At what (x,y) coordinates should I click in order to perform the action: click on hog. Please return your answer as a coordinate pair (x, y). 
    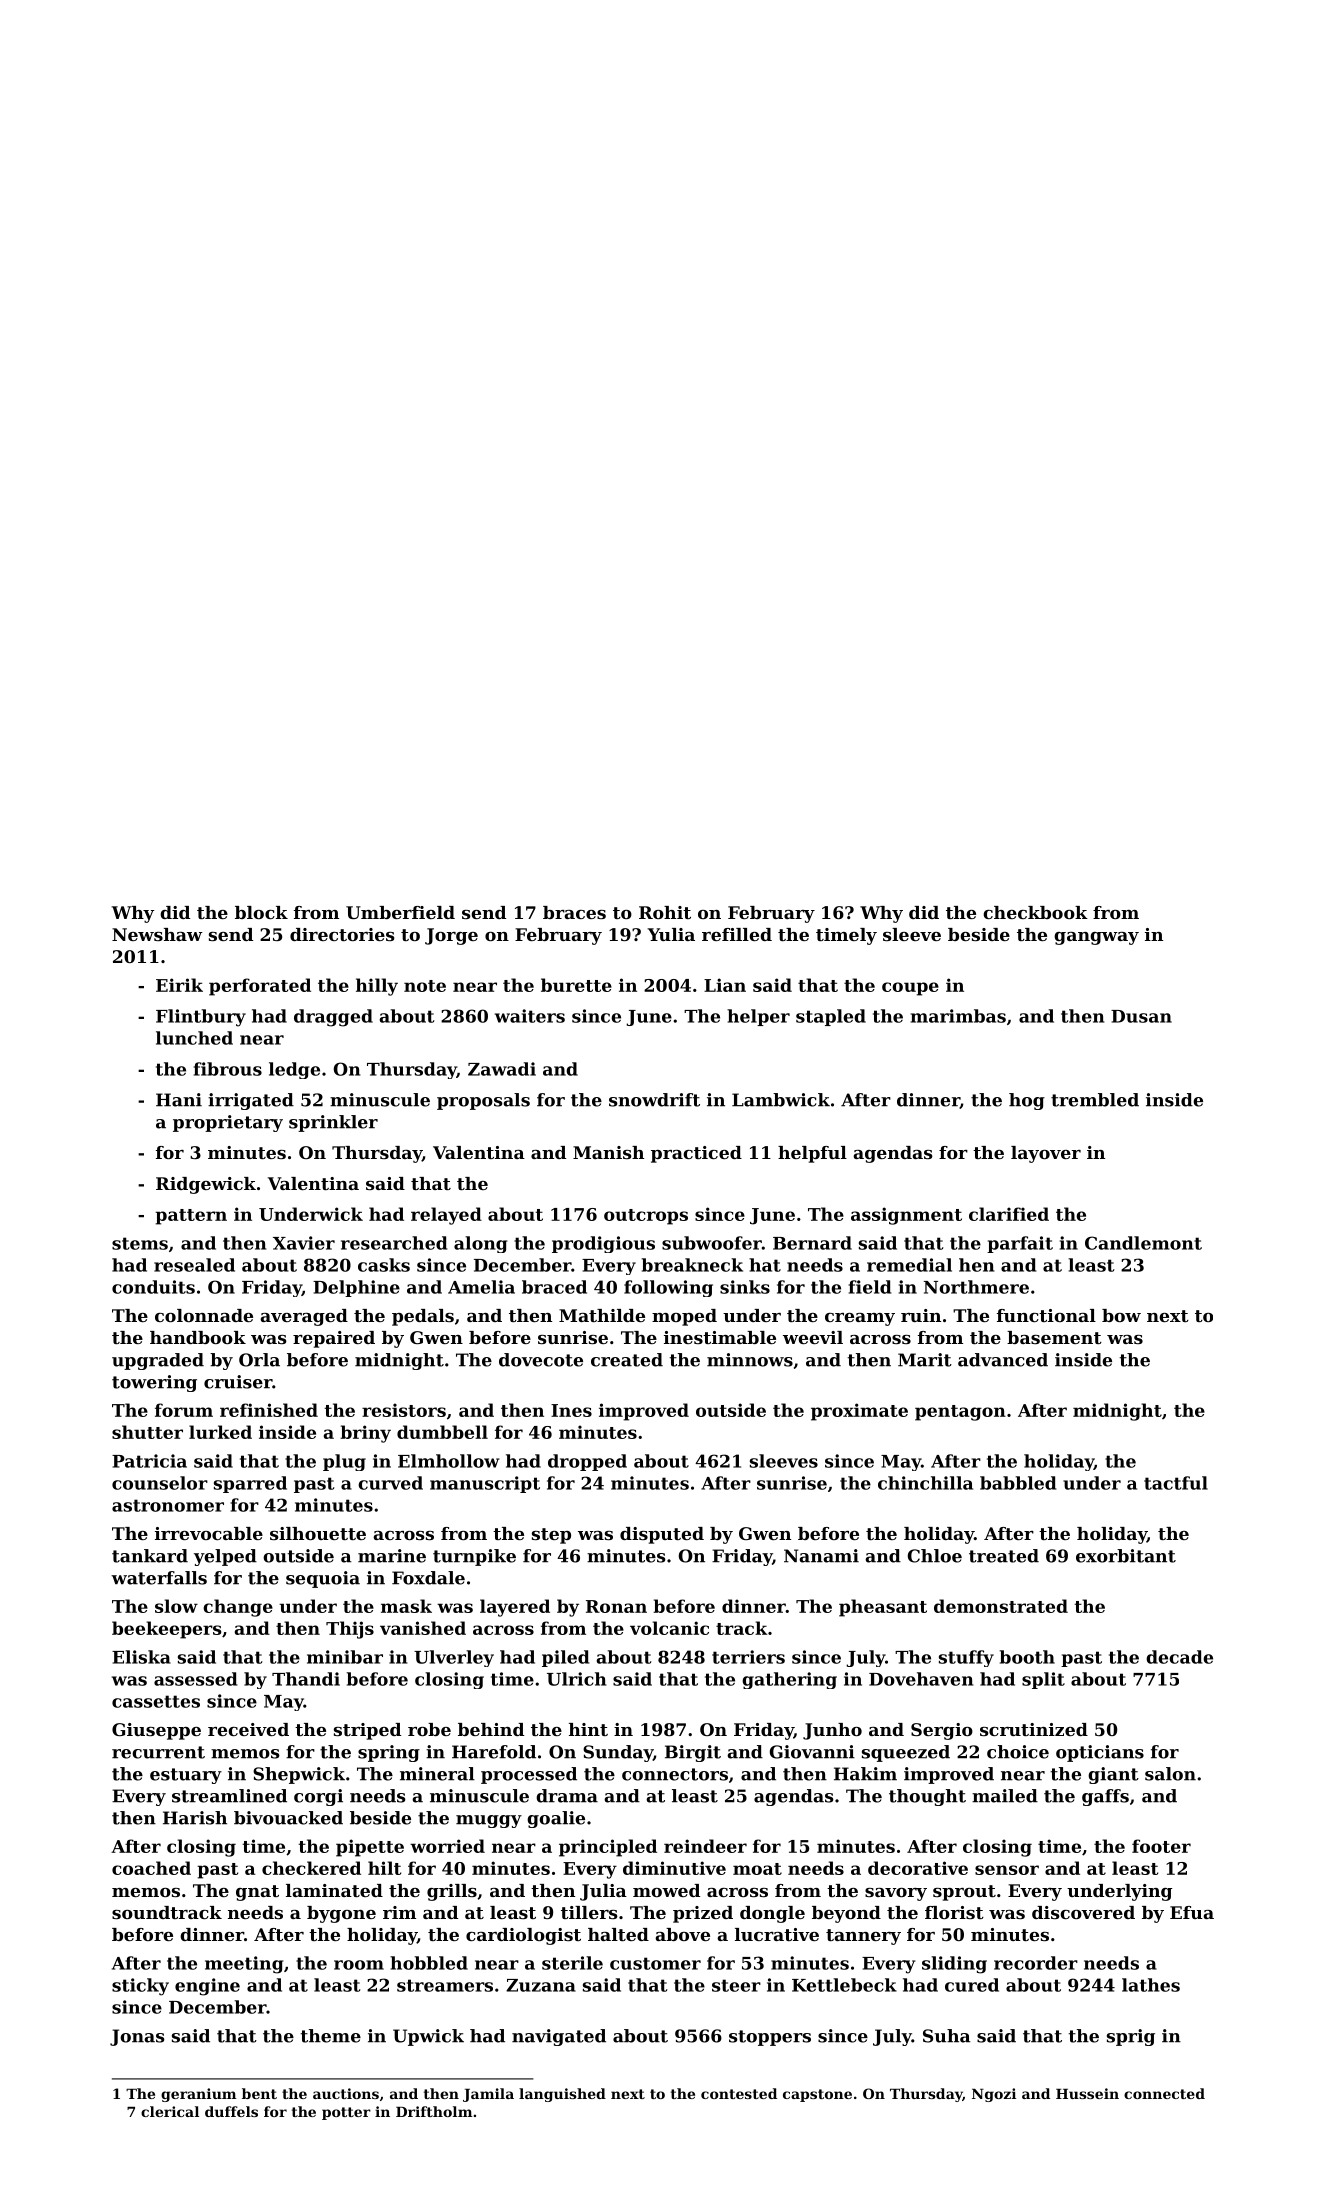
    Looking at the image, I should click on (1027, 1101).
